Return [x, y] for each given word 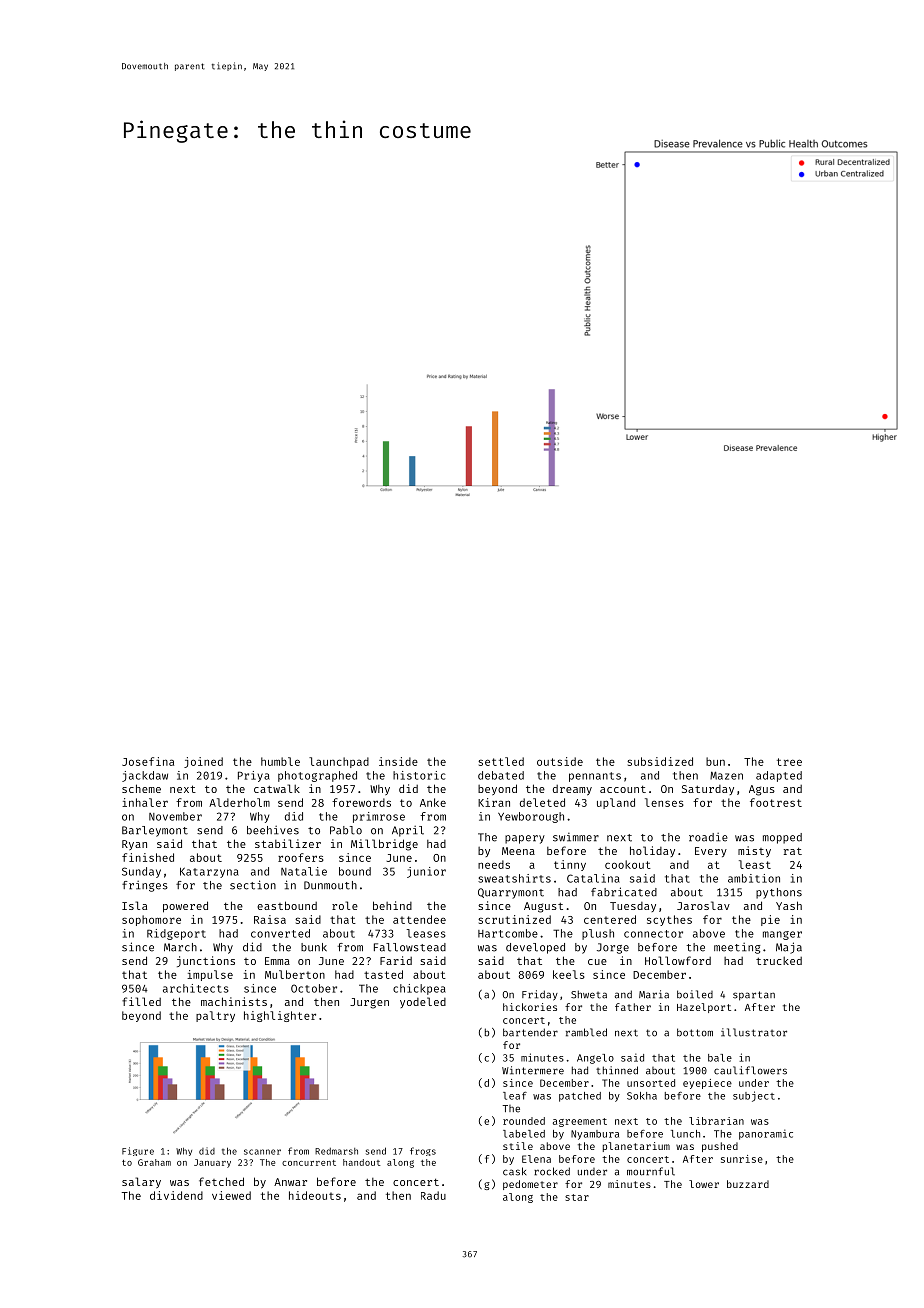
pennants [595, 777]
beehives [273, 830]
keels [569, 974]
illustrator [754, 1032]
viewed [231, 1195]
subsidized [660, 761]
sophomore [151, 920]
